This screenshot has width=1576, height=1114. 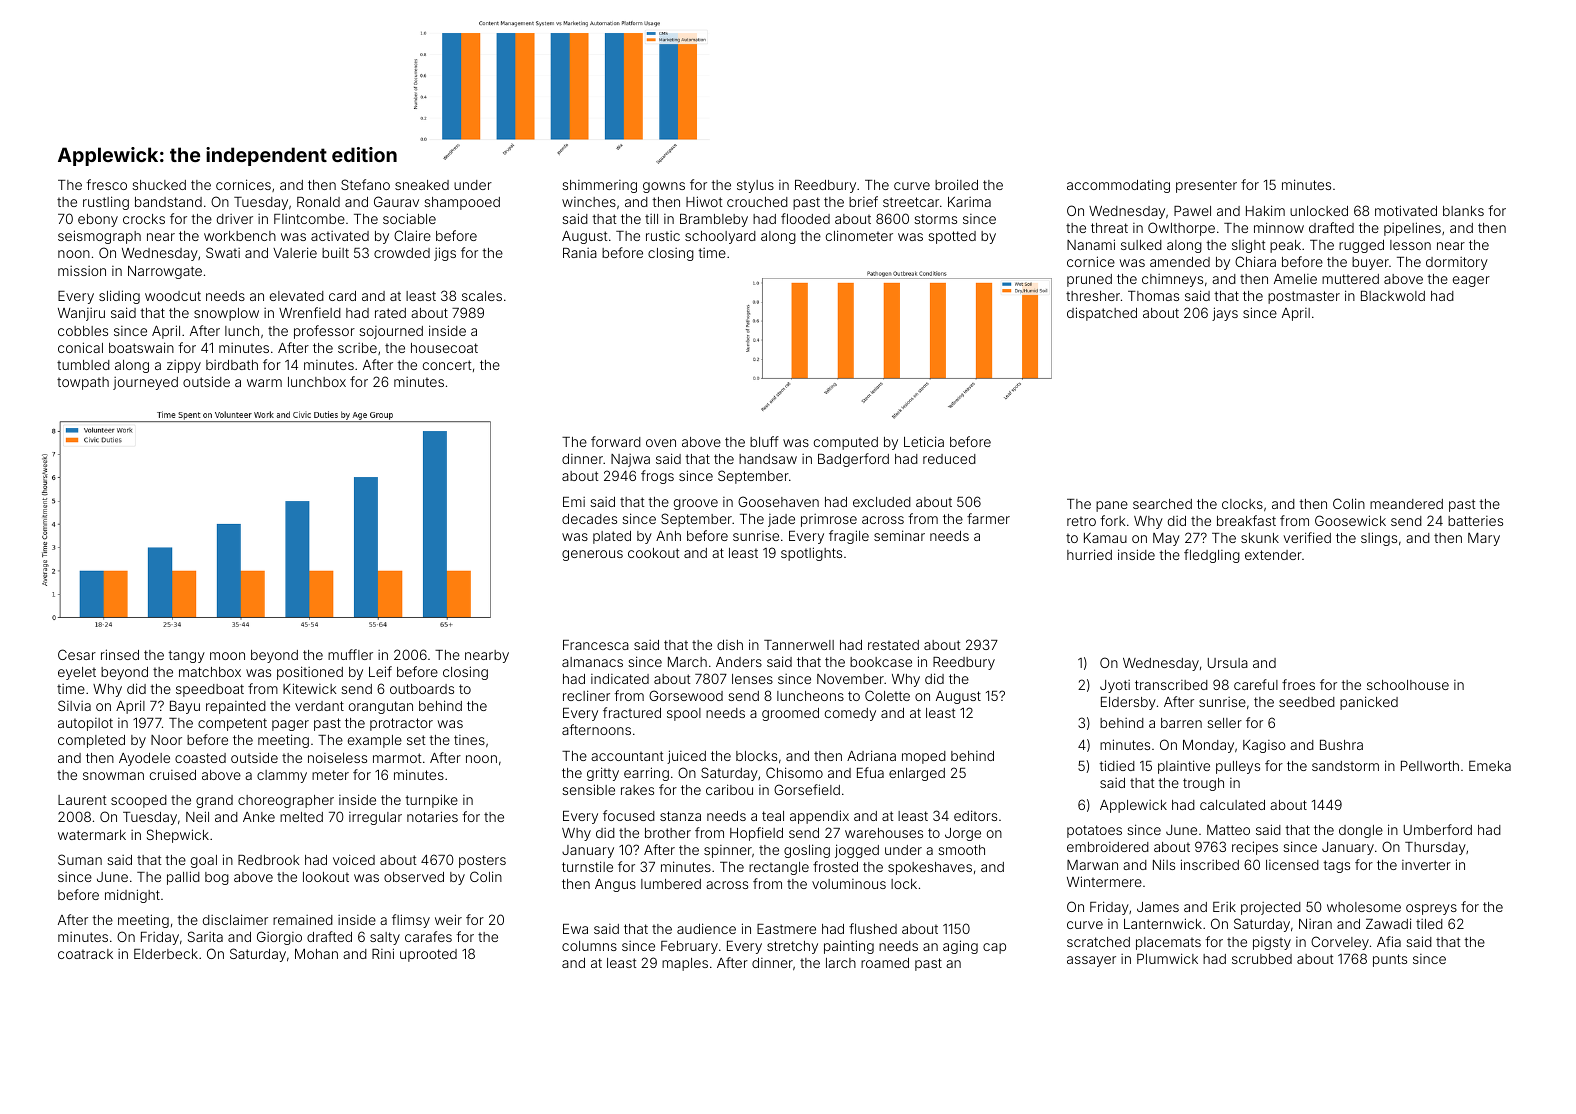 I want to click on coatrack, so click(x=85, y=954).
